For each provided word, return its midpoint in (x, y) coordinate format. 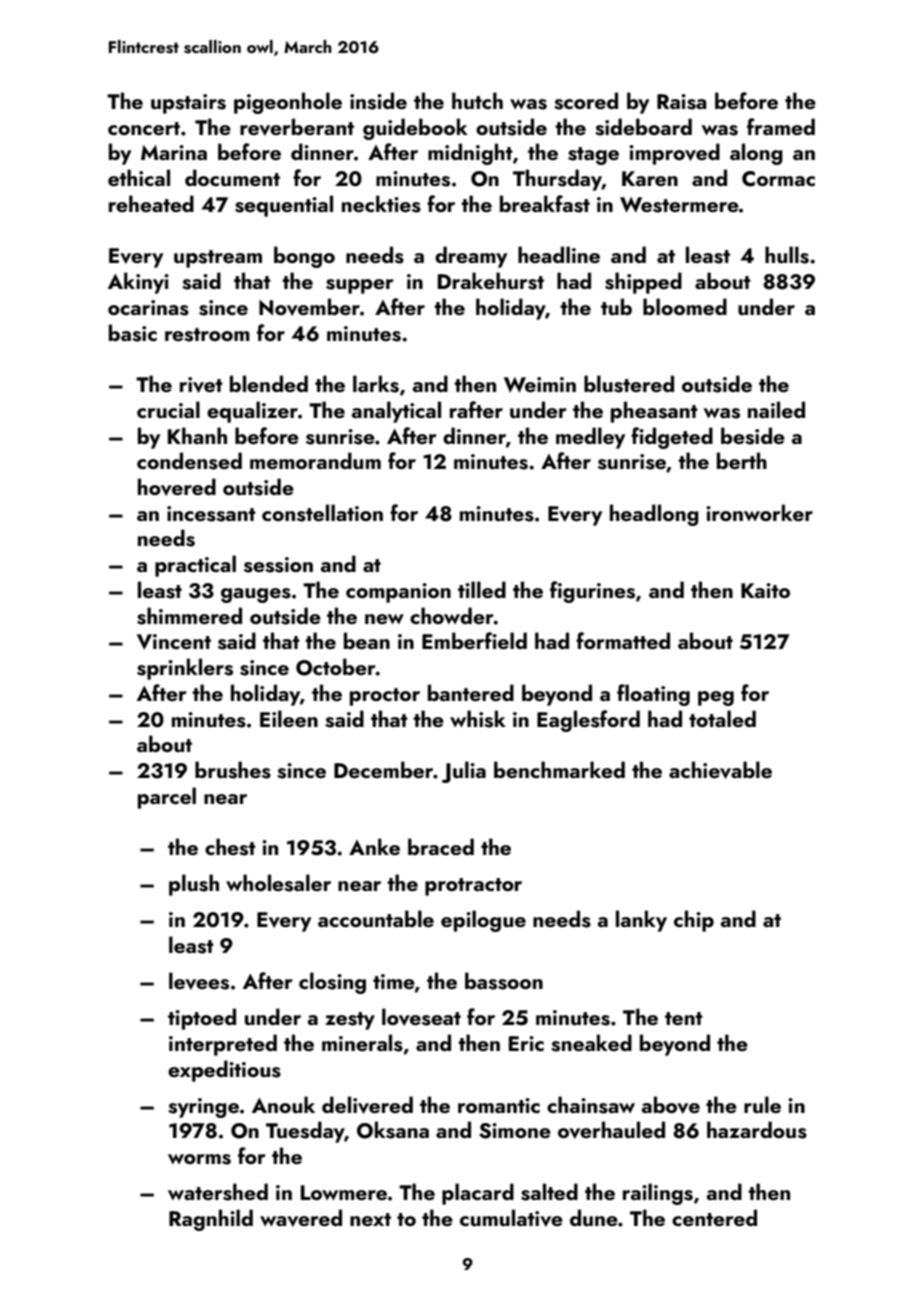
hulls (787, 255)
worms (199, 1159)
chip (694, 921)
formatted (623, 640)
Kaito (765, 590)
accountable (376, 918)
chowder (452, 615)
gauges (256, 595)
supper (360, 286)
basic (133, 333)
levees (199, 981)
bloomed (685, 306)
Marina (174, 152)
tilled (482, 589)
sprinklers (185, 669)
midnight (470, 154)
